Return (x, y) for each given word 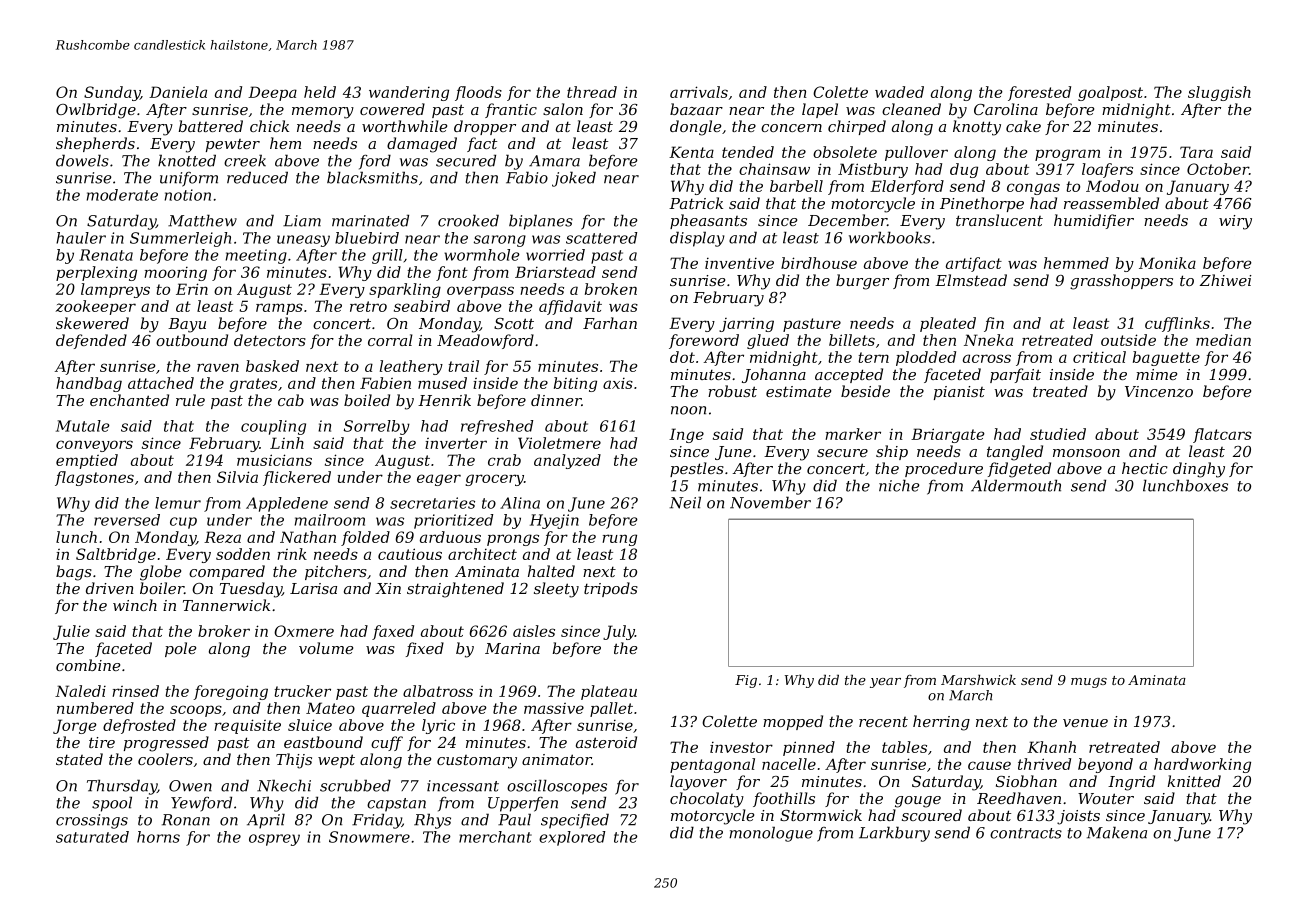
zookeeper (96, 307)
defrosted (139, 726)
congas (1033, 189)
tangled (1015, 453)
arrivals (699, 92)
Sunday (112, 93)
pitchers (336, 572)
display (697, 239)
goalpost (1110, 93)
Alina (520, 503)
